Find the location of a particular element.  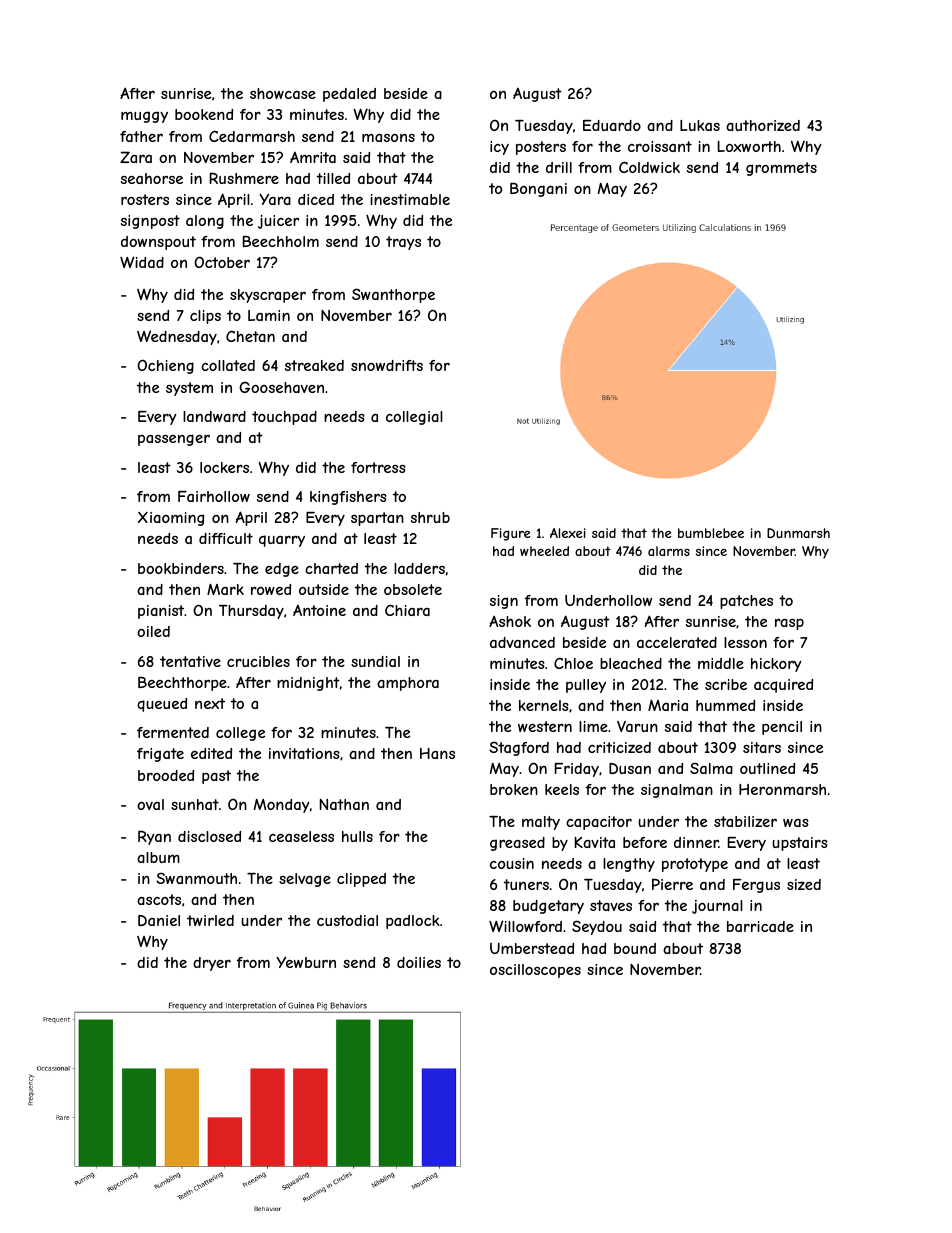

father is located at coordinates (141, 136).
